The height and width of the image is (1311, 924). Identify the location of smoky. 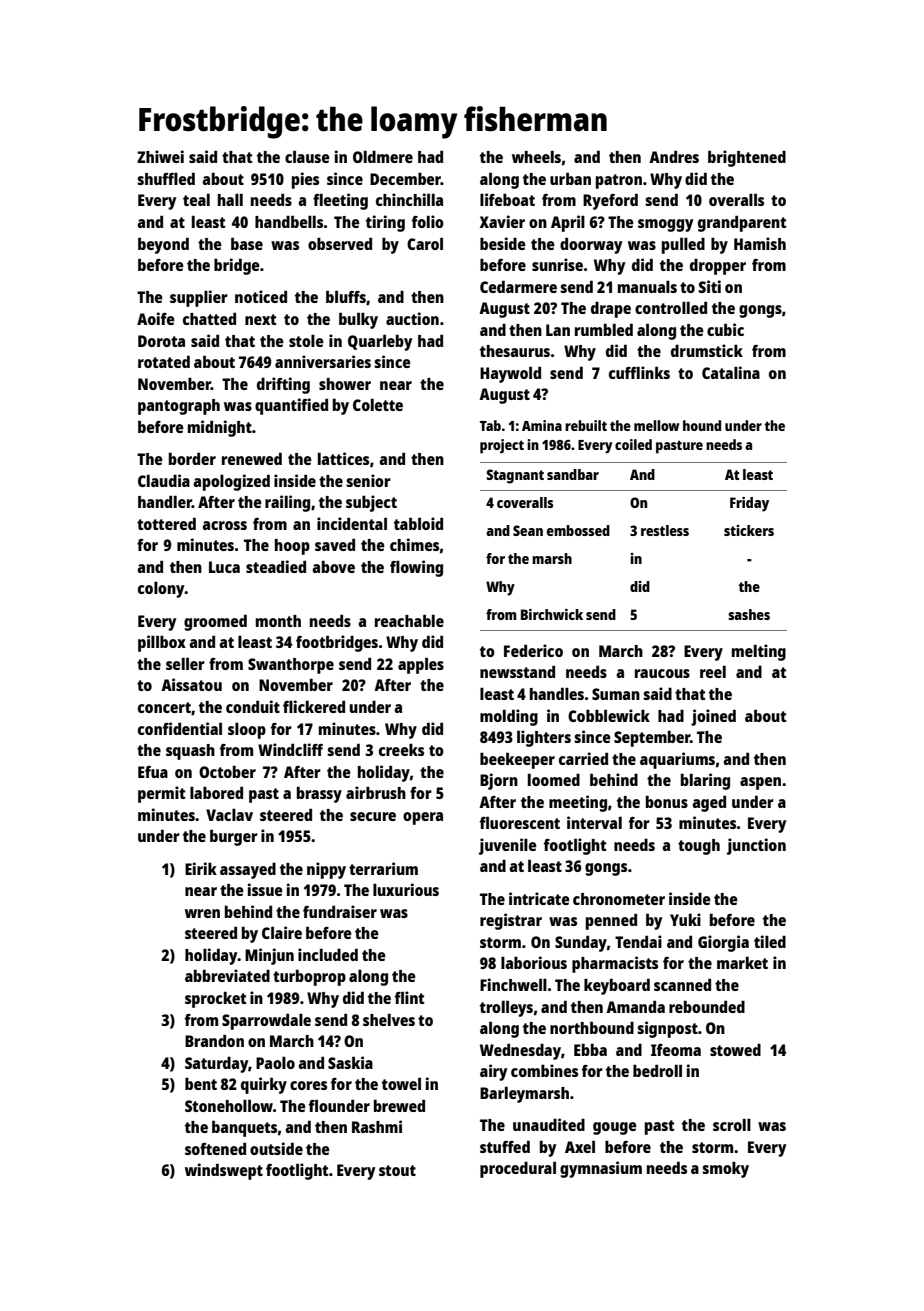
(725, 1170).
